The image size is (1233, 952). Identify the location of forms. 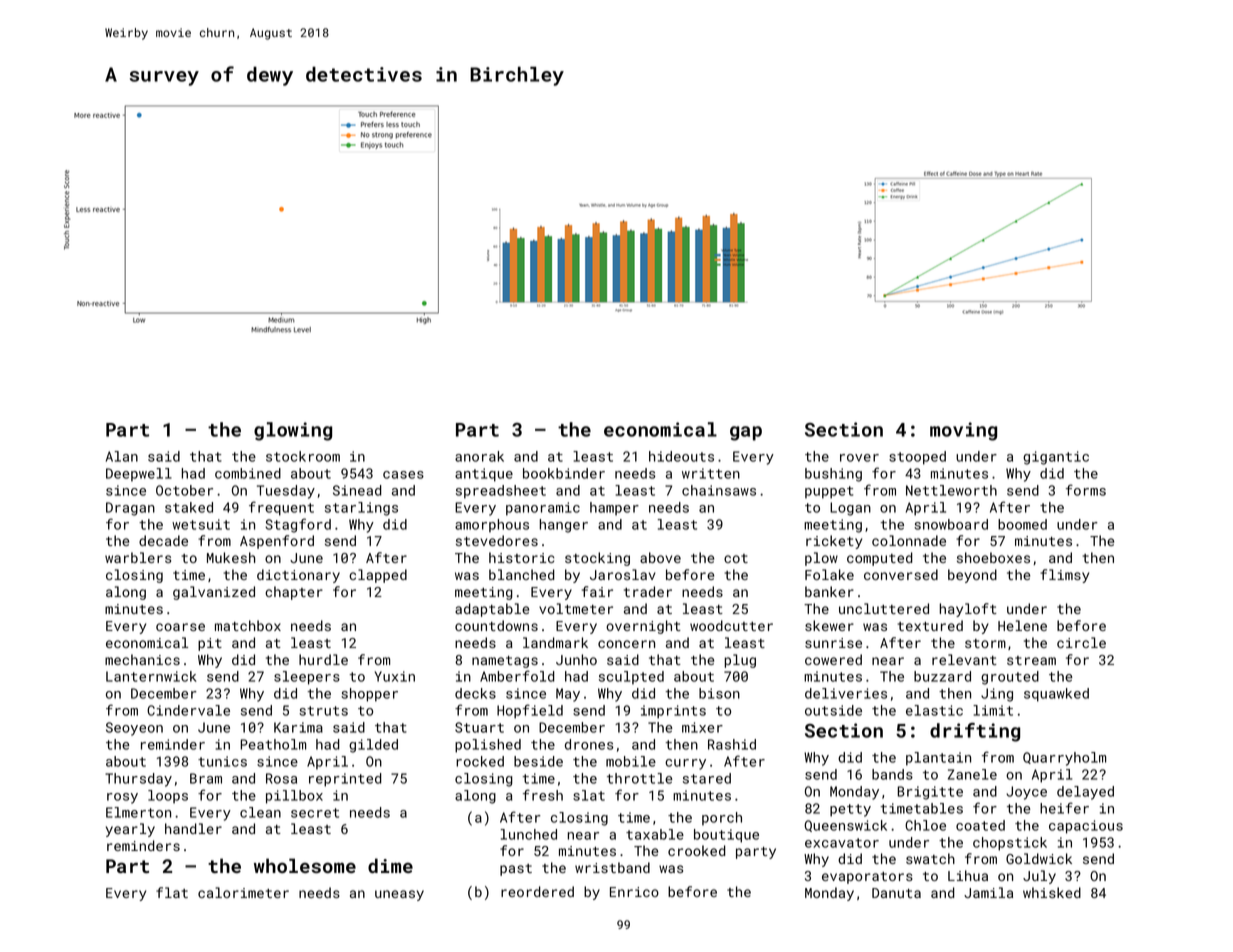
(1086, 490).
